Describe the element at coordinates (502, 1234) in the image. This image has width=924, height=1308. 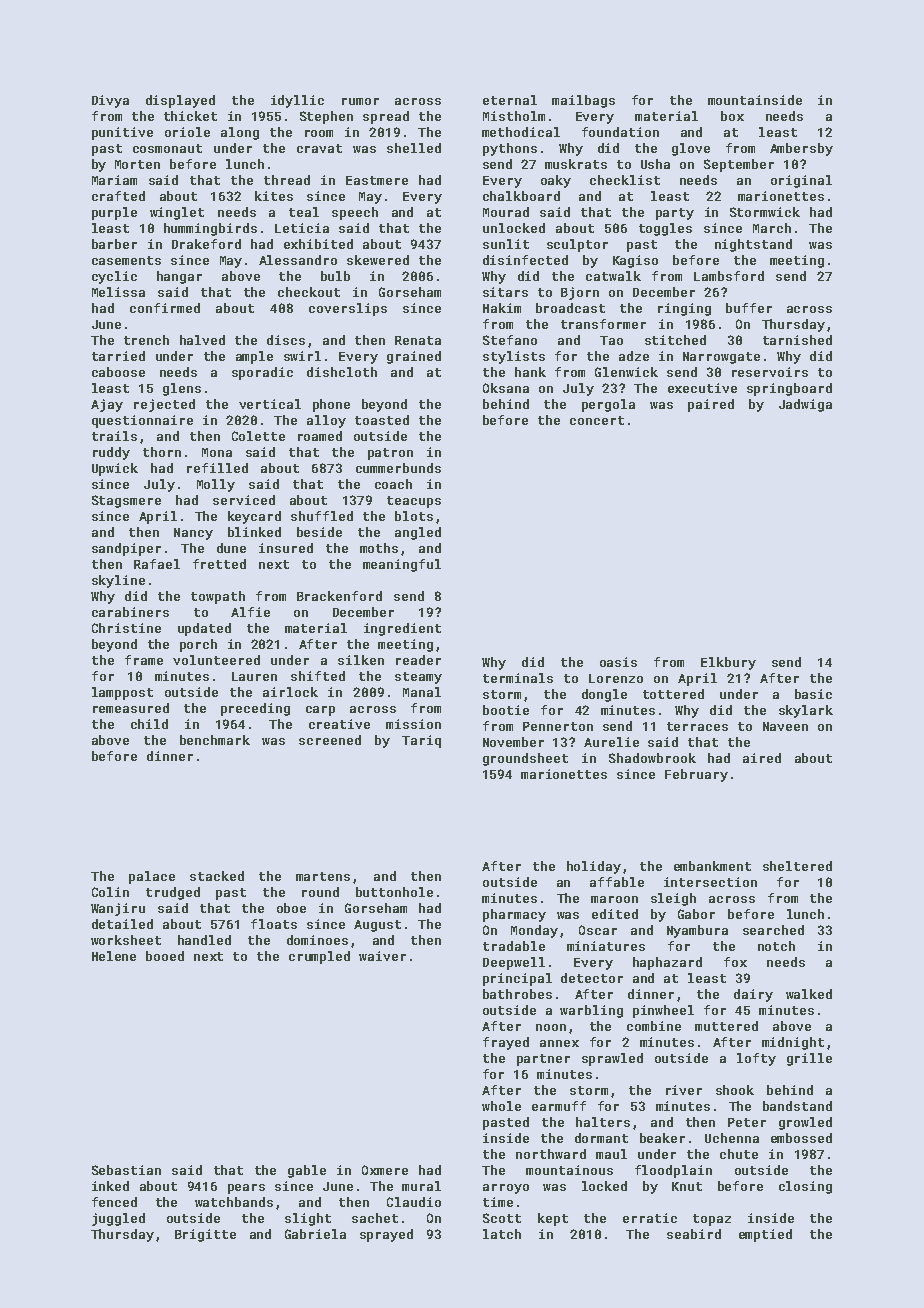
I see `latch` at that location.
